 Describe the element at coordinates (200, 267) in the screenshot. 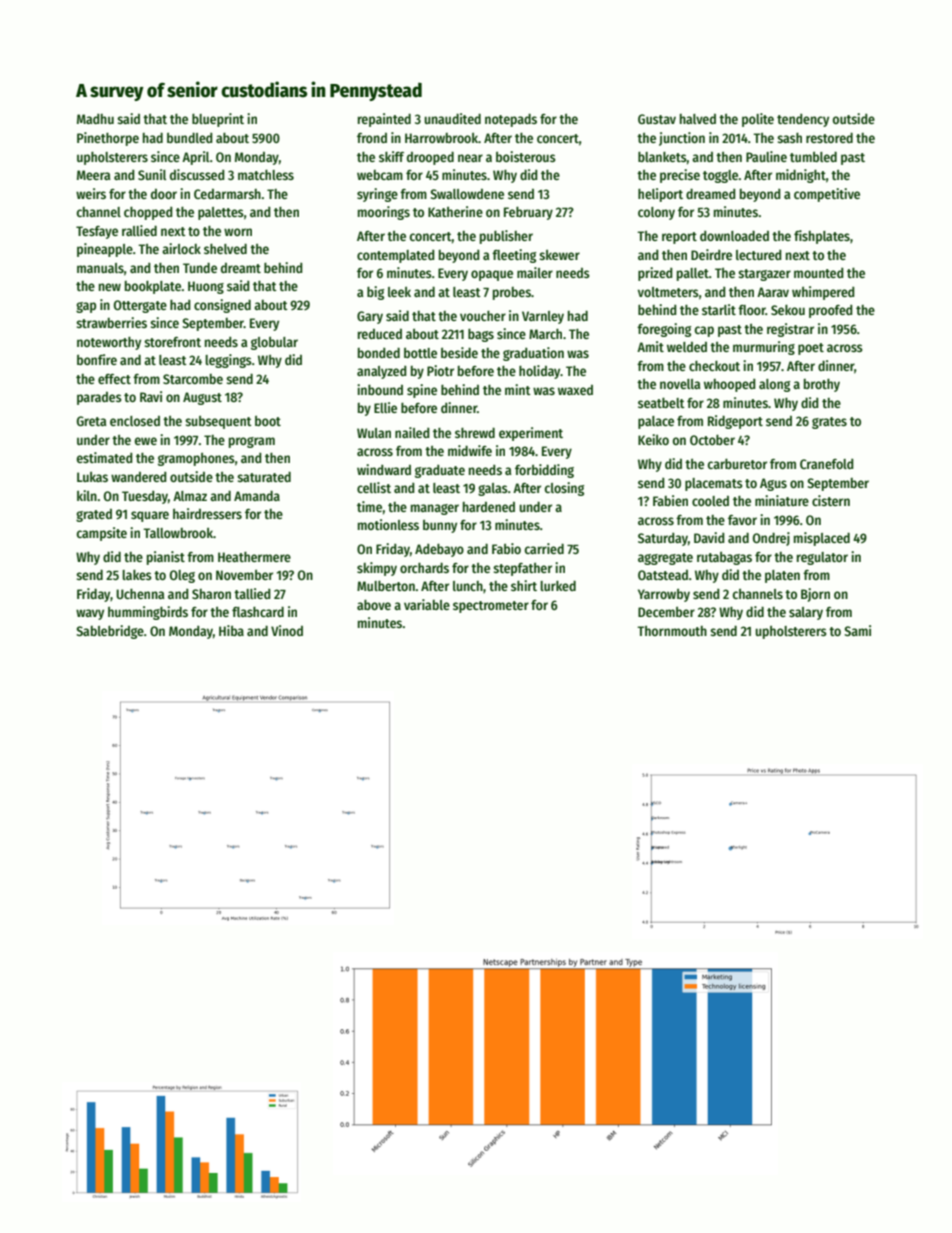

I see `Tunde` at that location.
